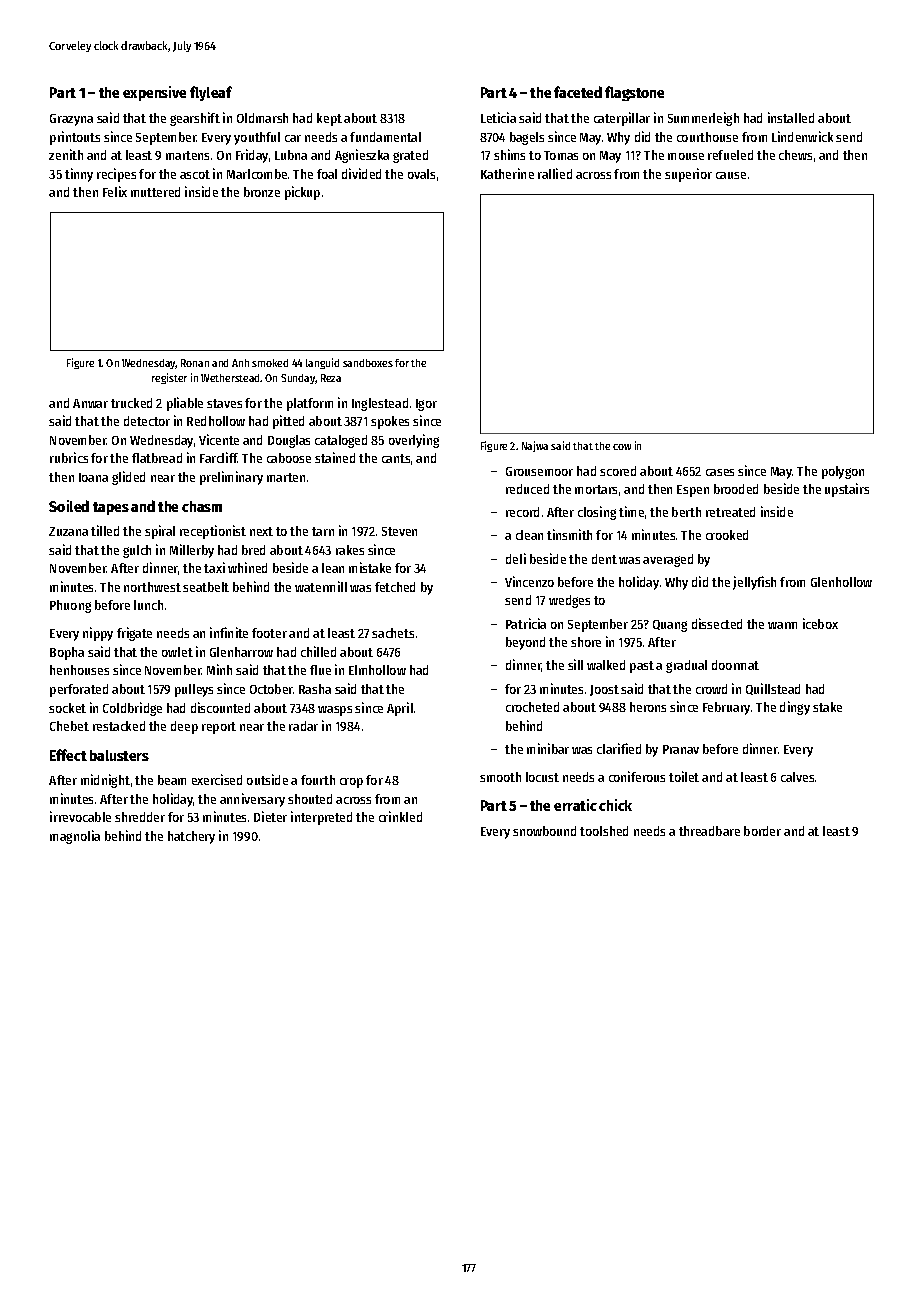 Image resolution: width=924 pixels, height=1314 pixels. I want to click on owlet, so click(177, 652).
